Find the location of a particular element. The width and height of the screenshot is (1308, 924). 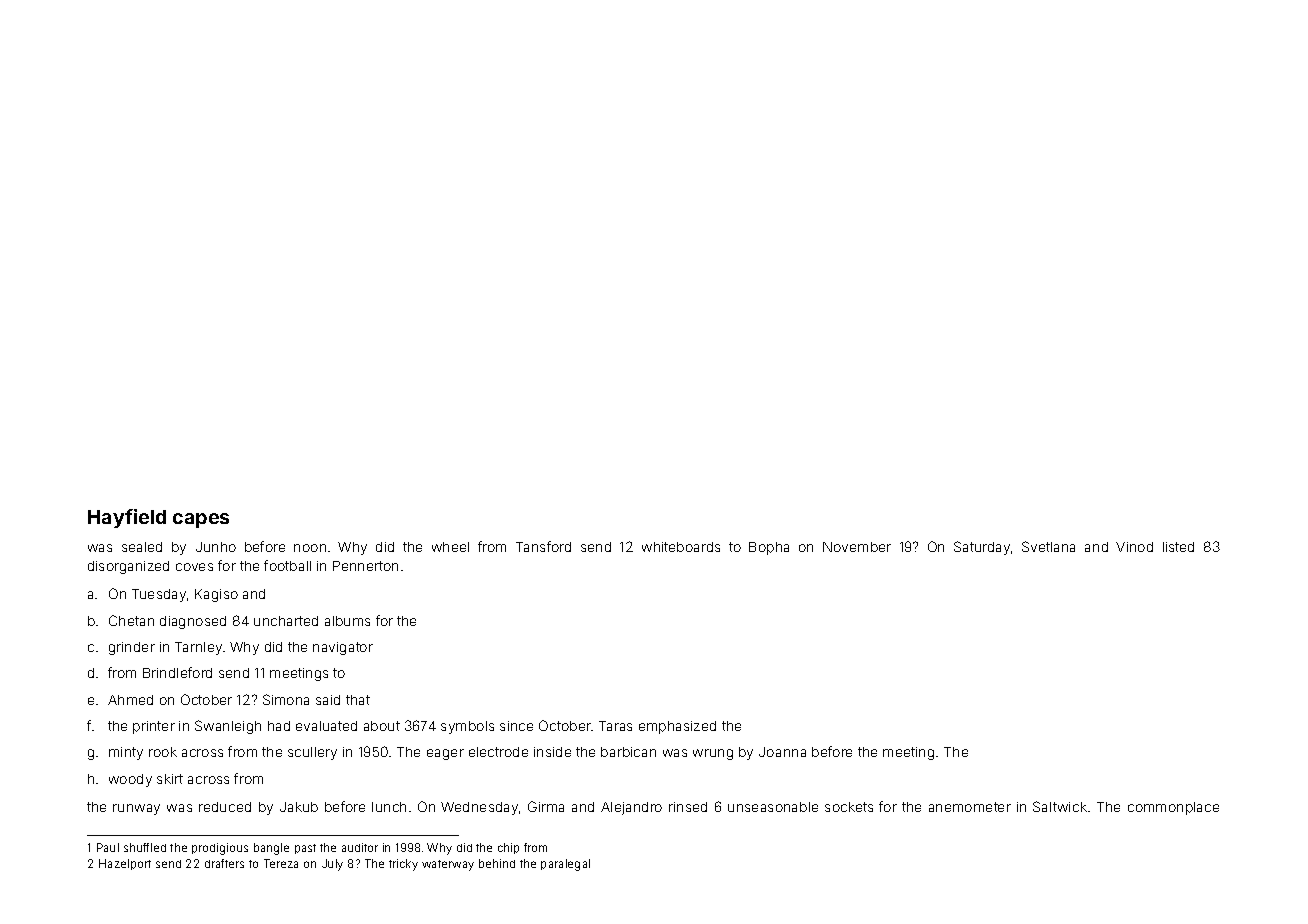

Kagiso is located at coordinates (216, 595).
